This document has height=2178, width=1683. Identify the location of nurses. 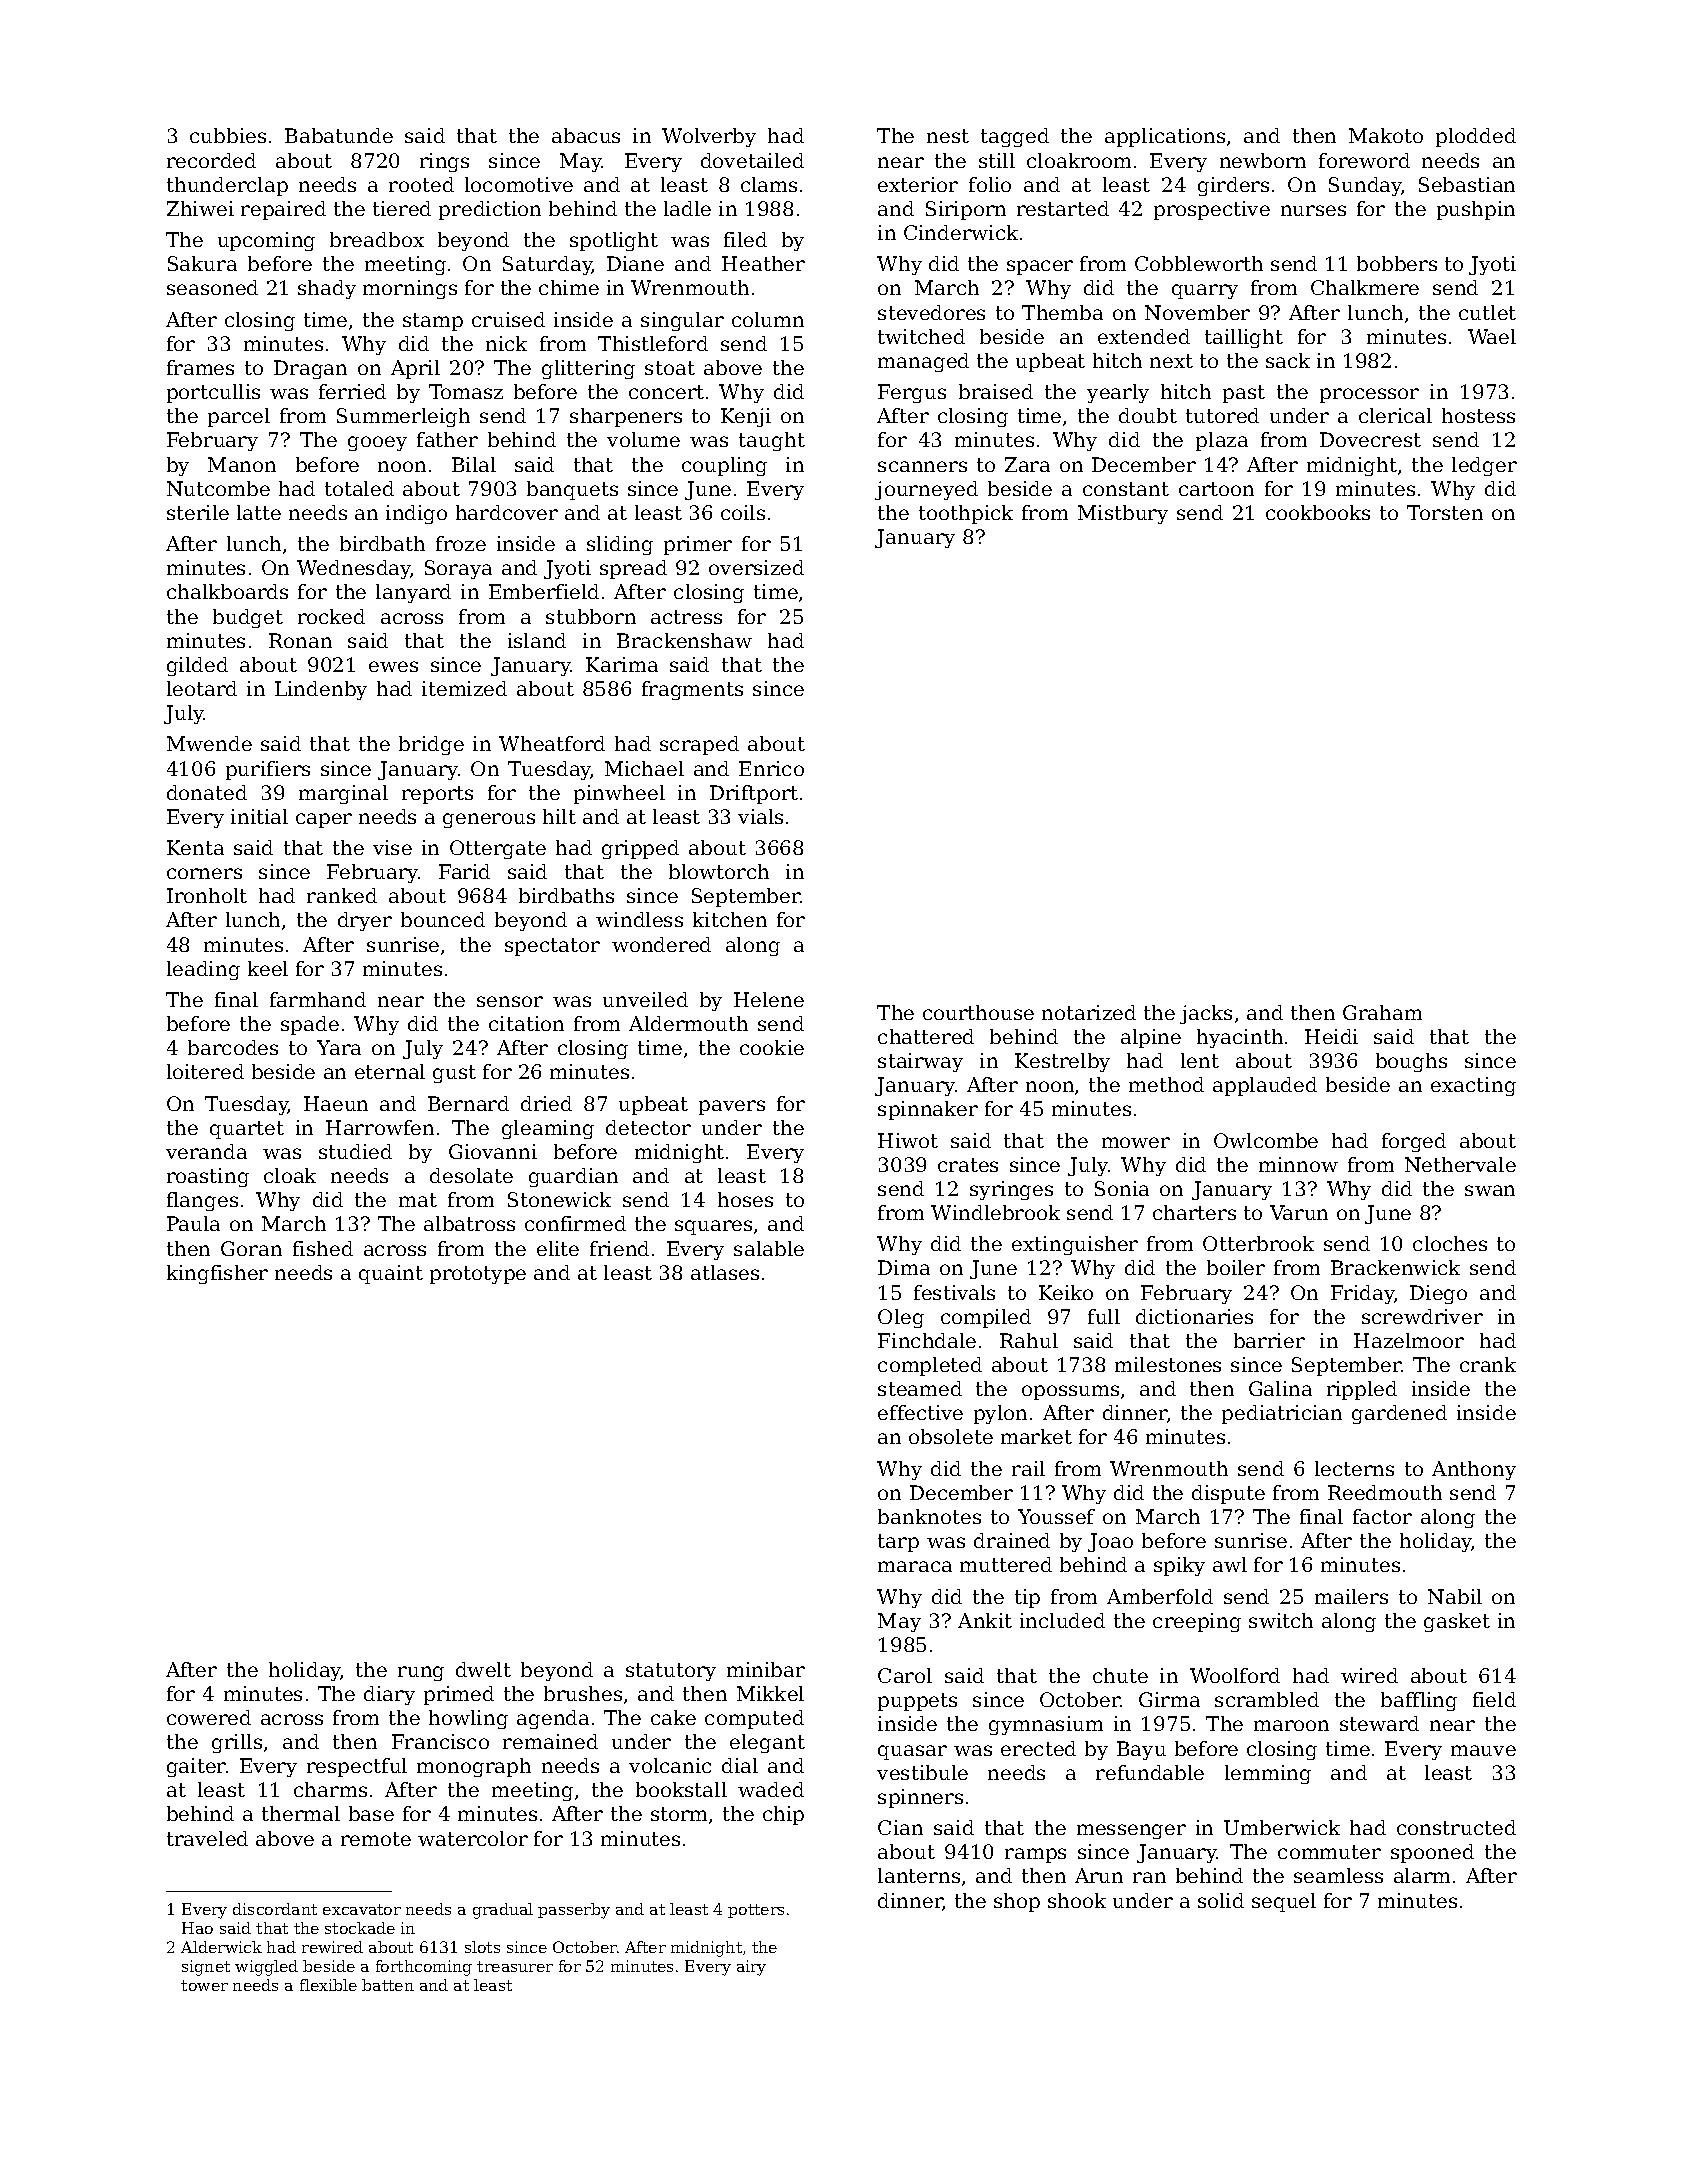
(1313, 210).
